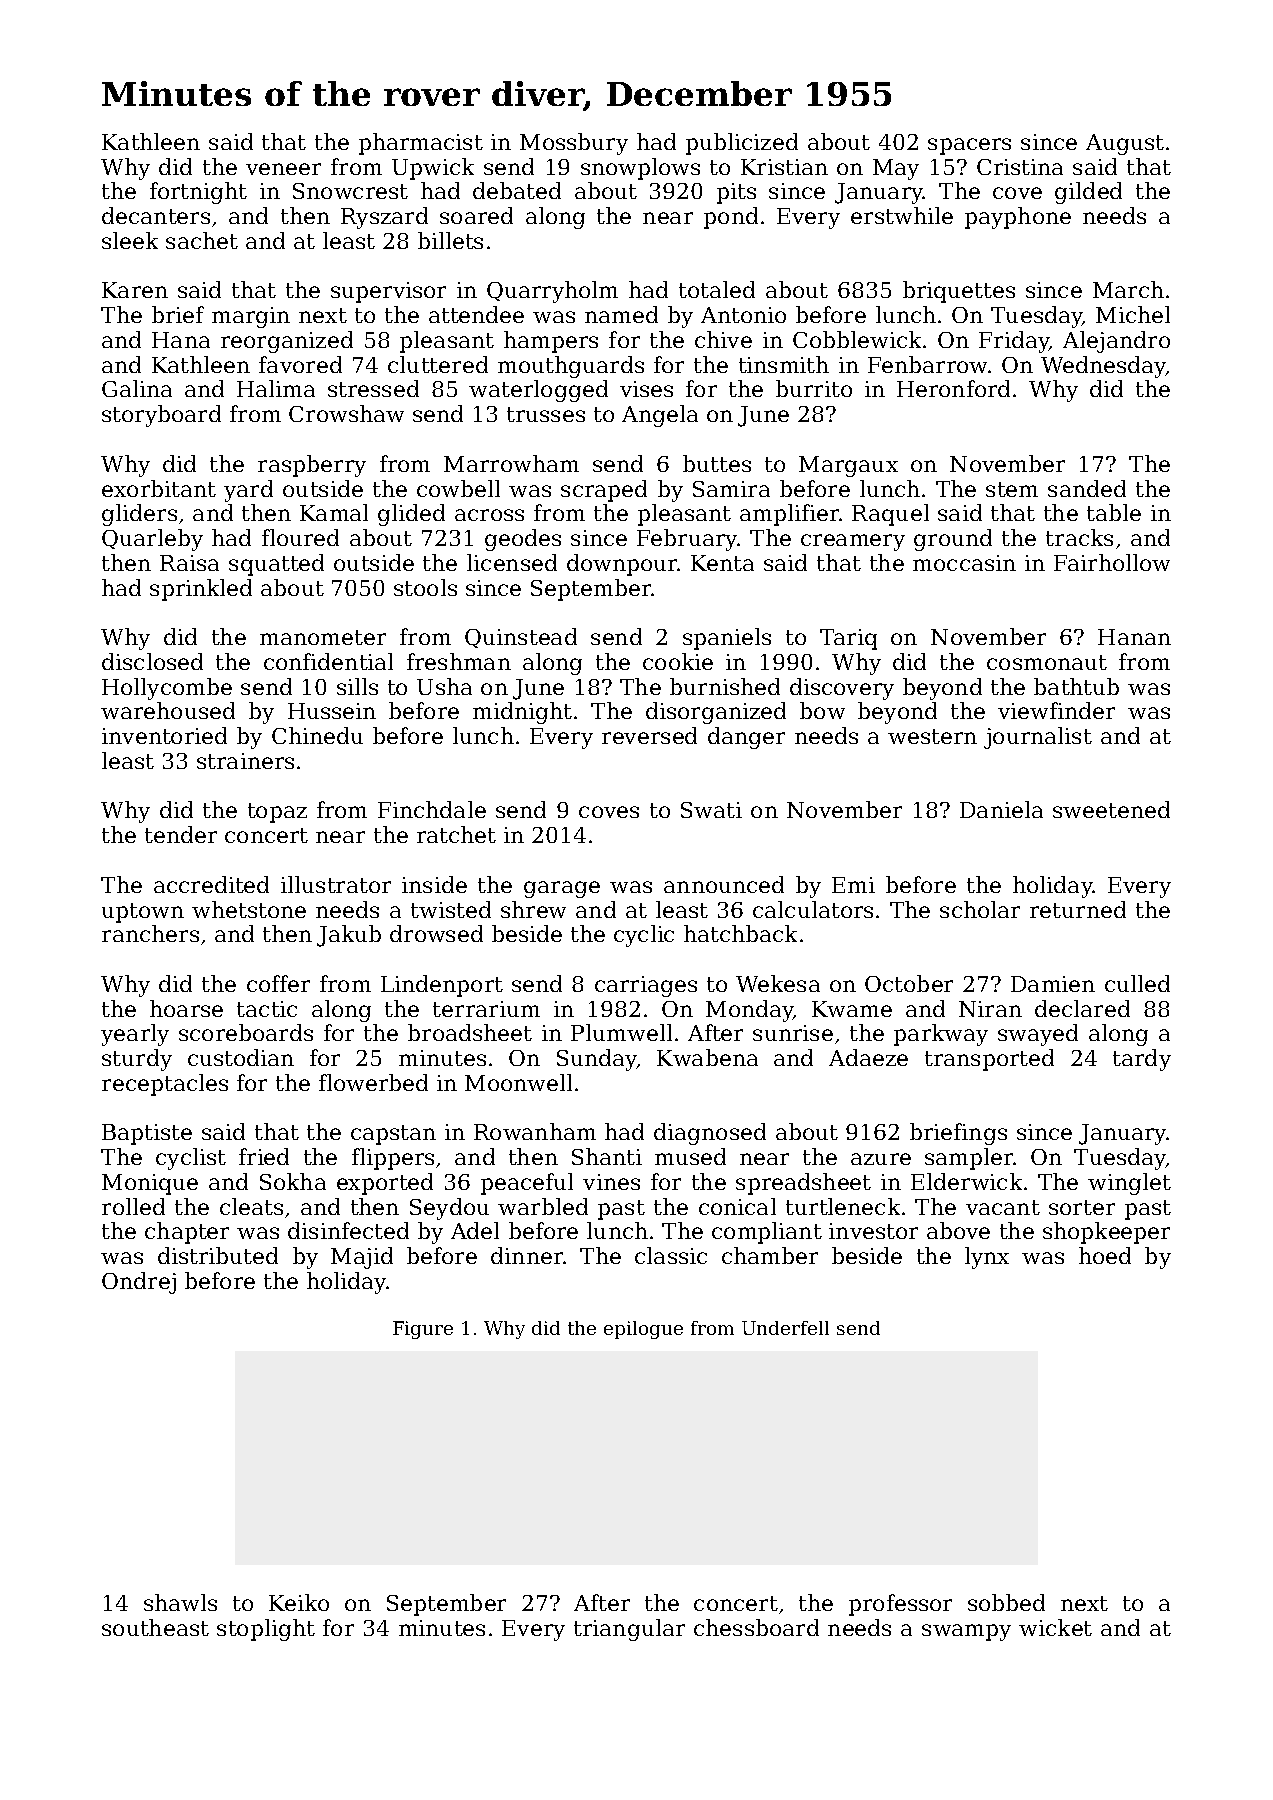  Describe the element at coordinates (710, 1134) in the screenshot. I see `diagnosed` at that location.
